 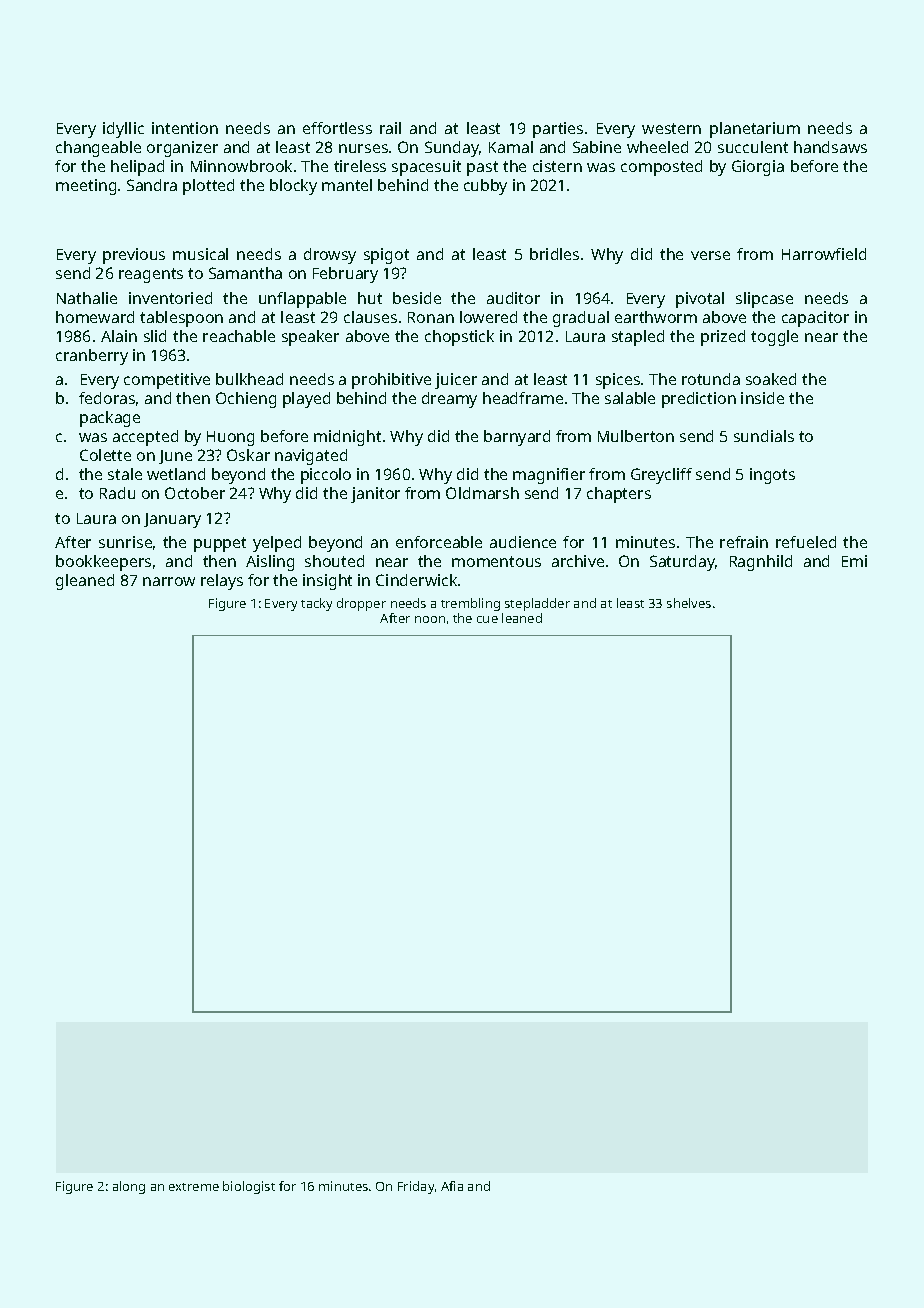 I want to click on Friday, so click(x=416, y=1187).
